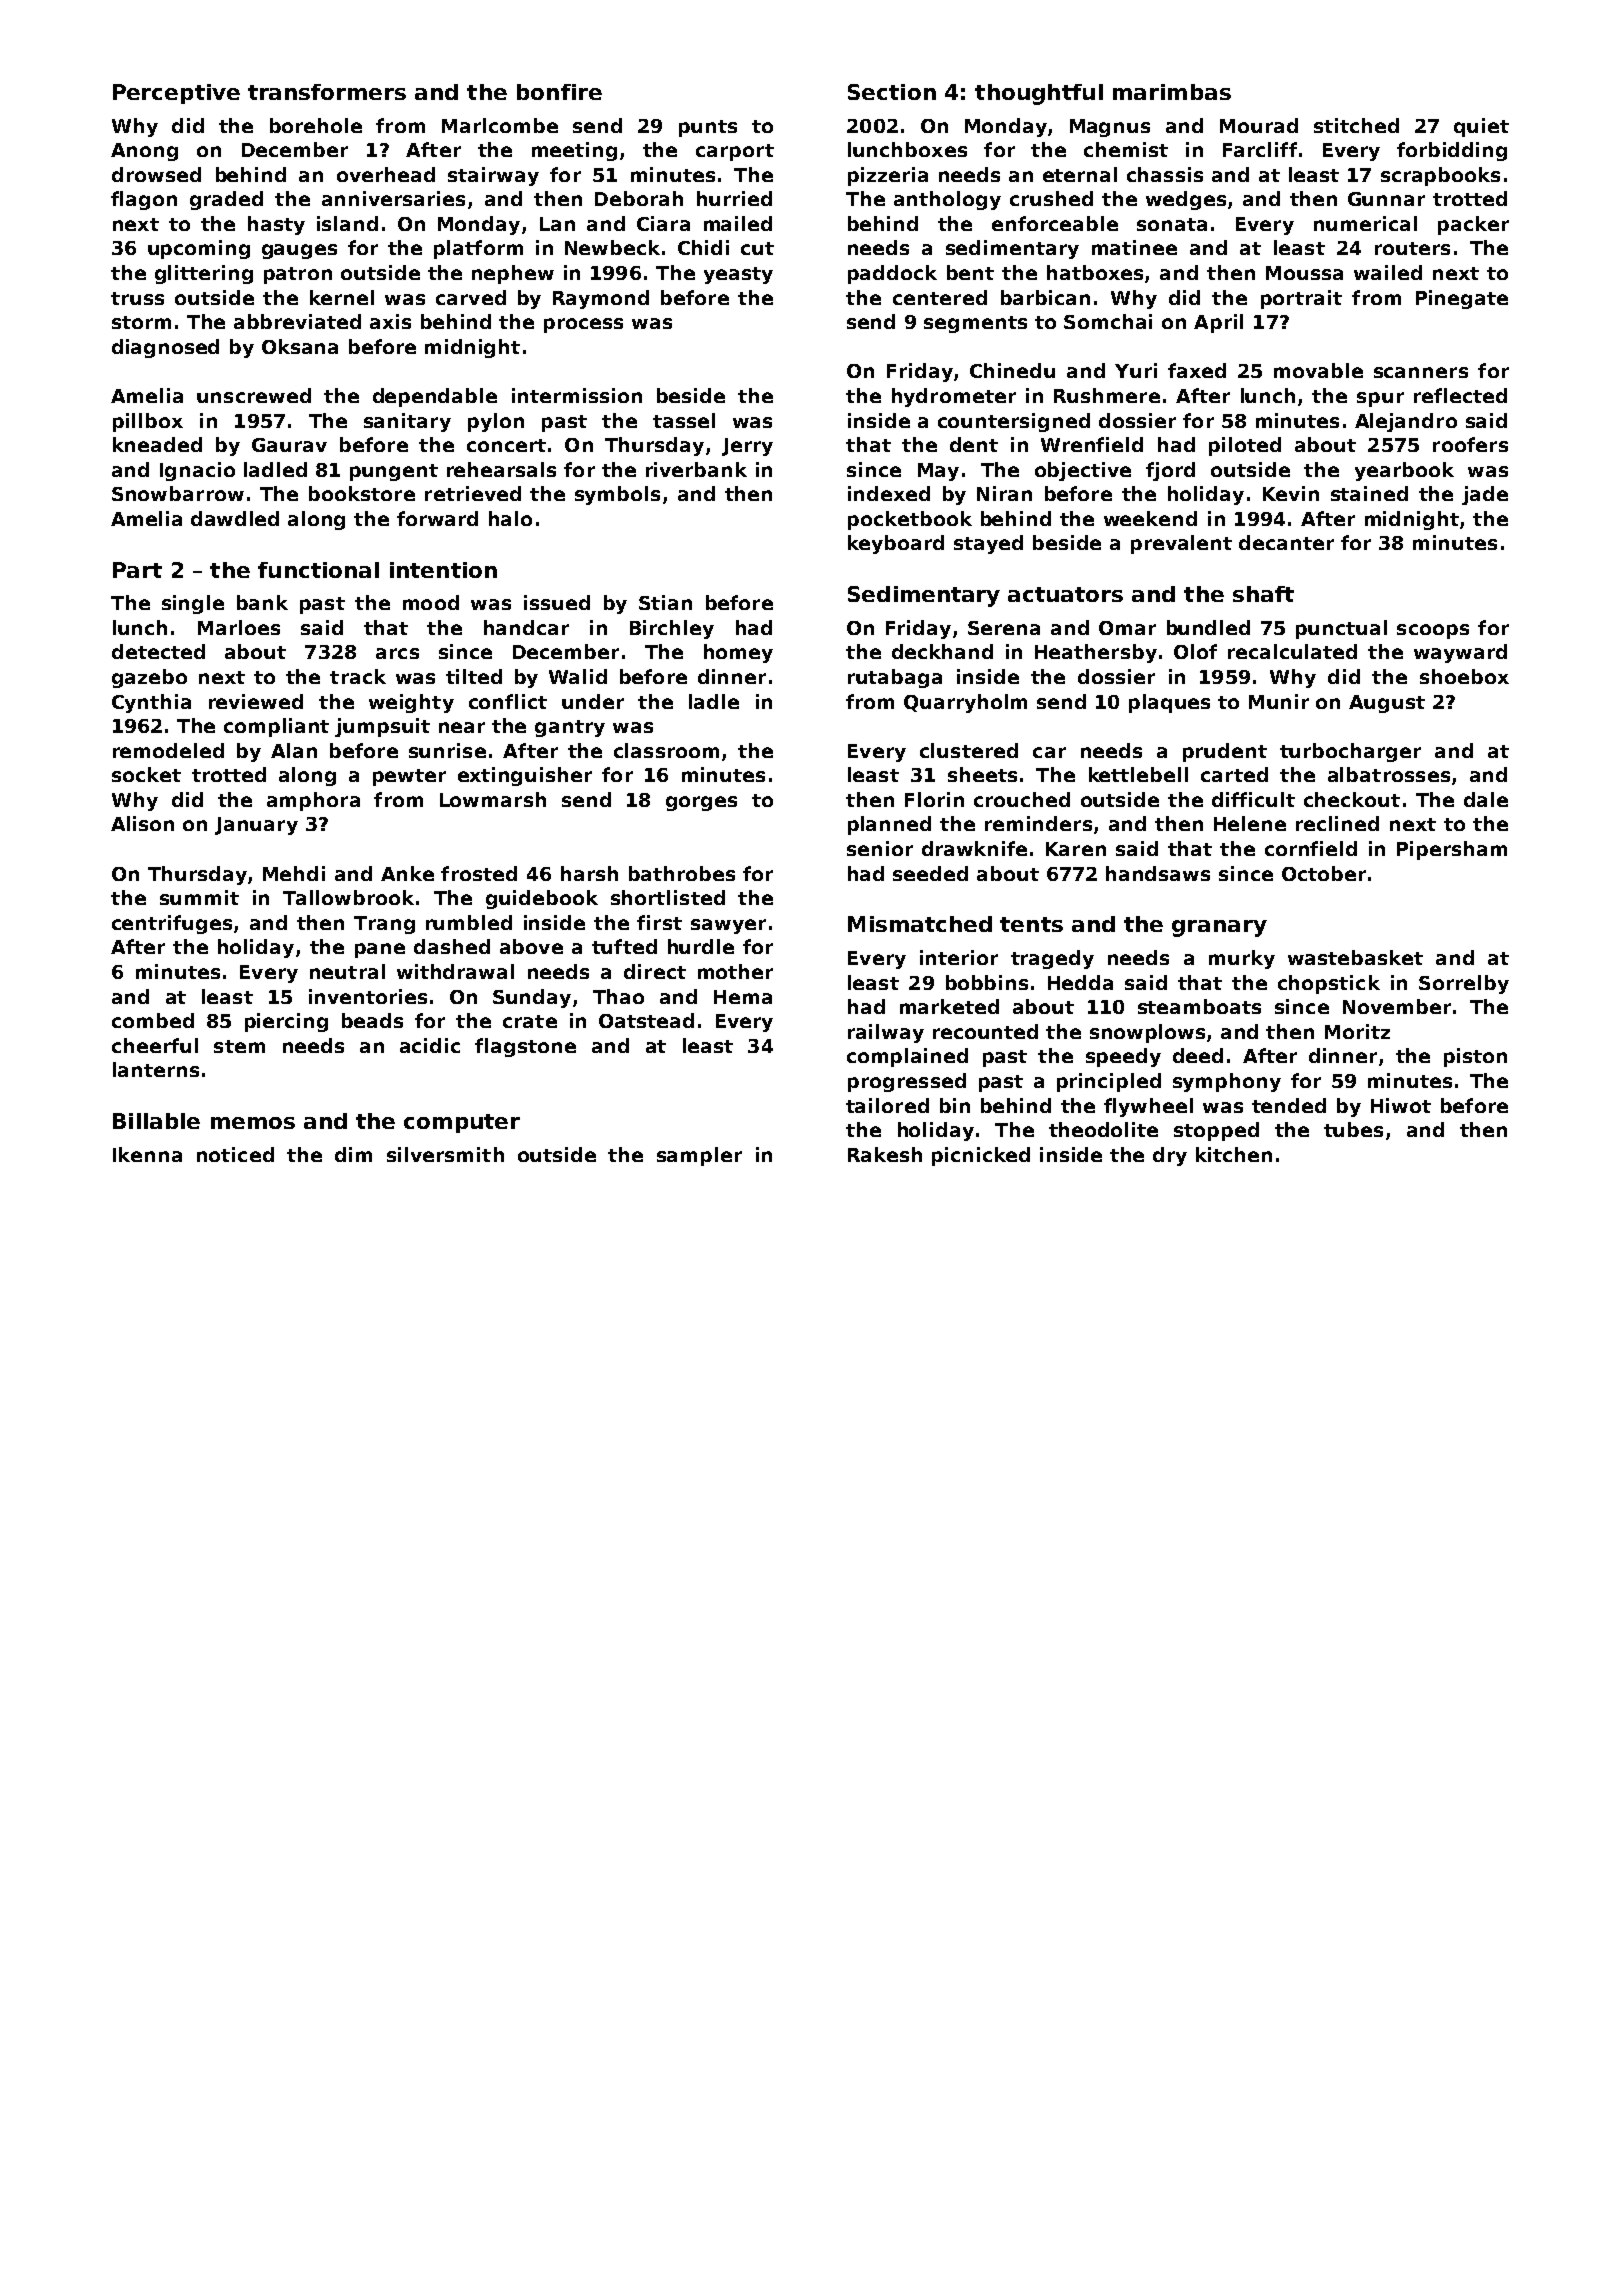  Describe the element at coordinates (176, 94) in the document. I see `Perceptive` at that location.
